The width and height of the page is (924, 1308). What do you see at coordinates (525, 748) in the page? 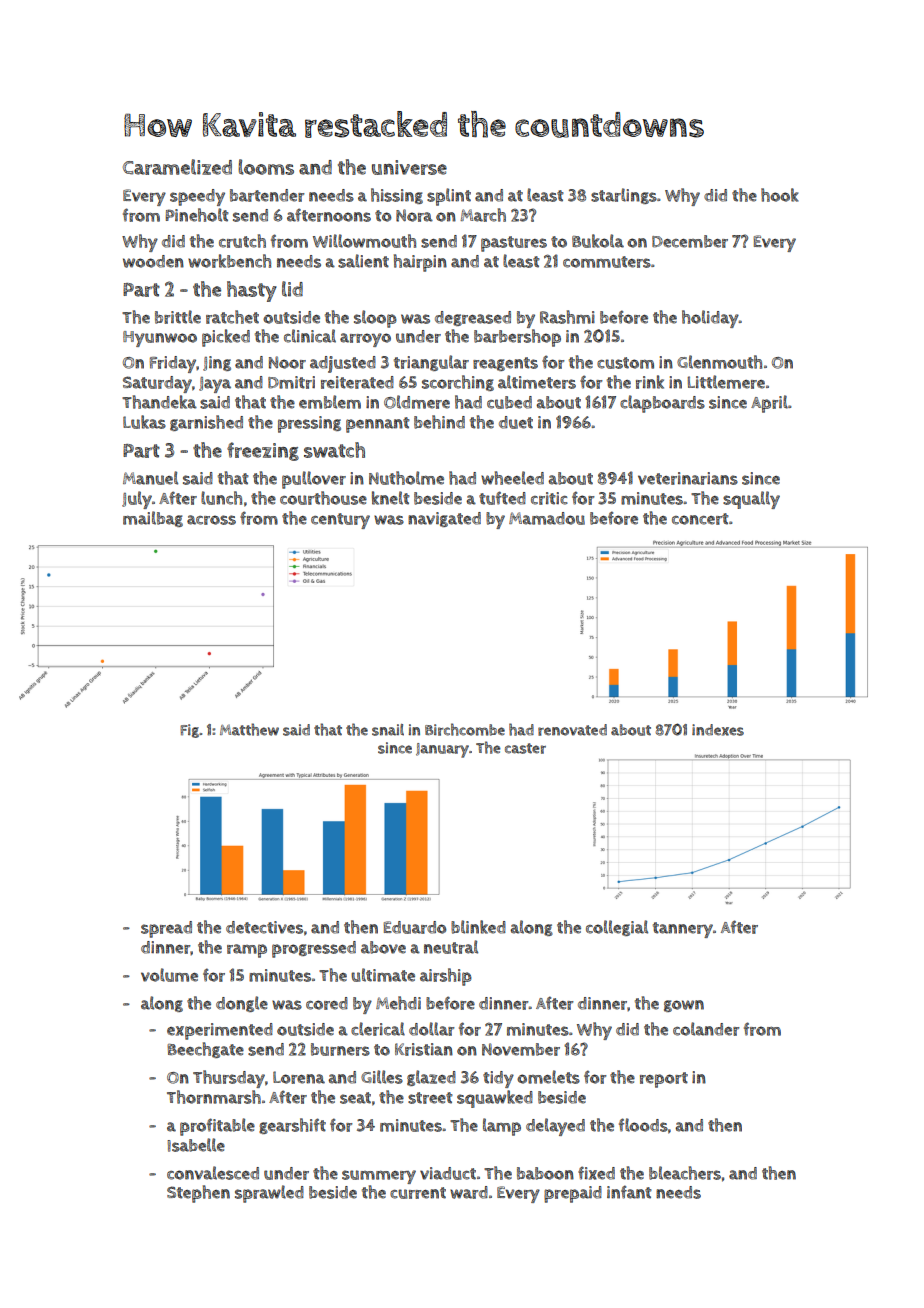
I see `caster` at bounding box center [525, 748].
